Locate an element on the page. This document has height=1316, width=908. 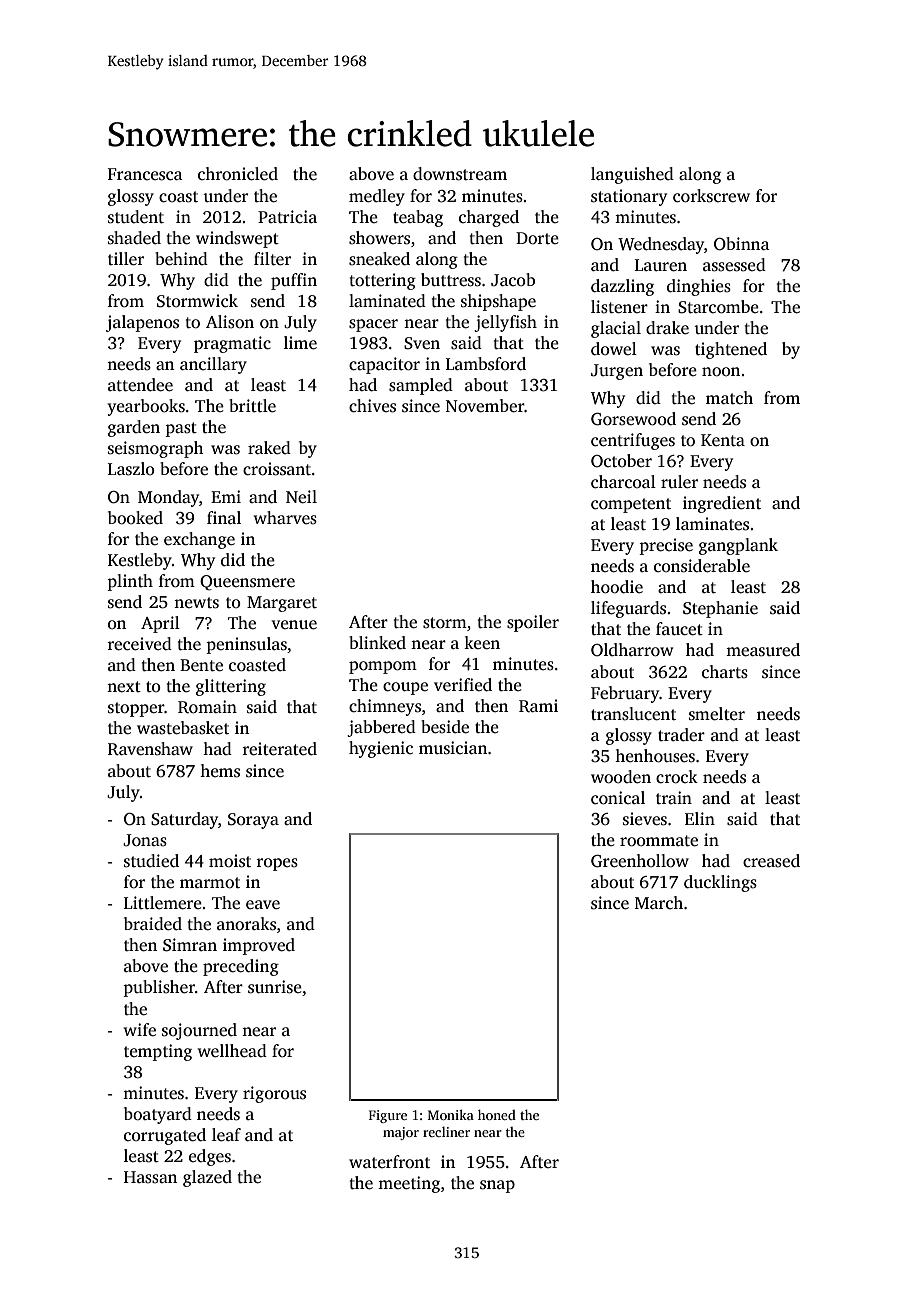
attendee is located at coordinates (140, 385).
